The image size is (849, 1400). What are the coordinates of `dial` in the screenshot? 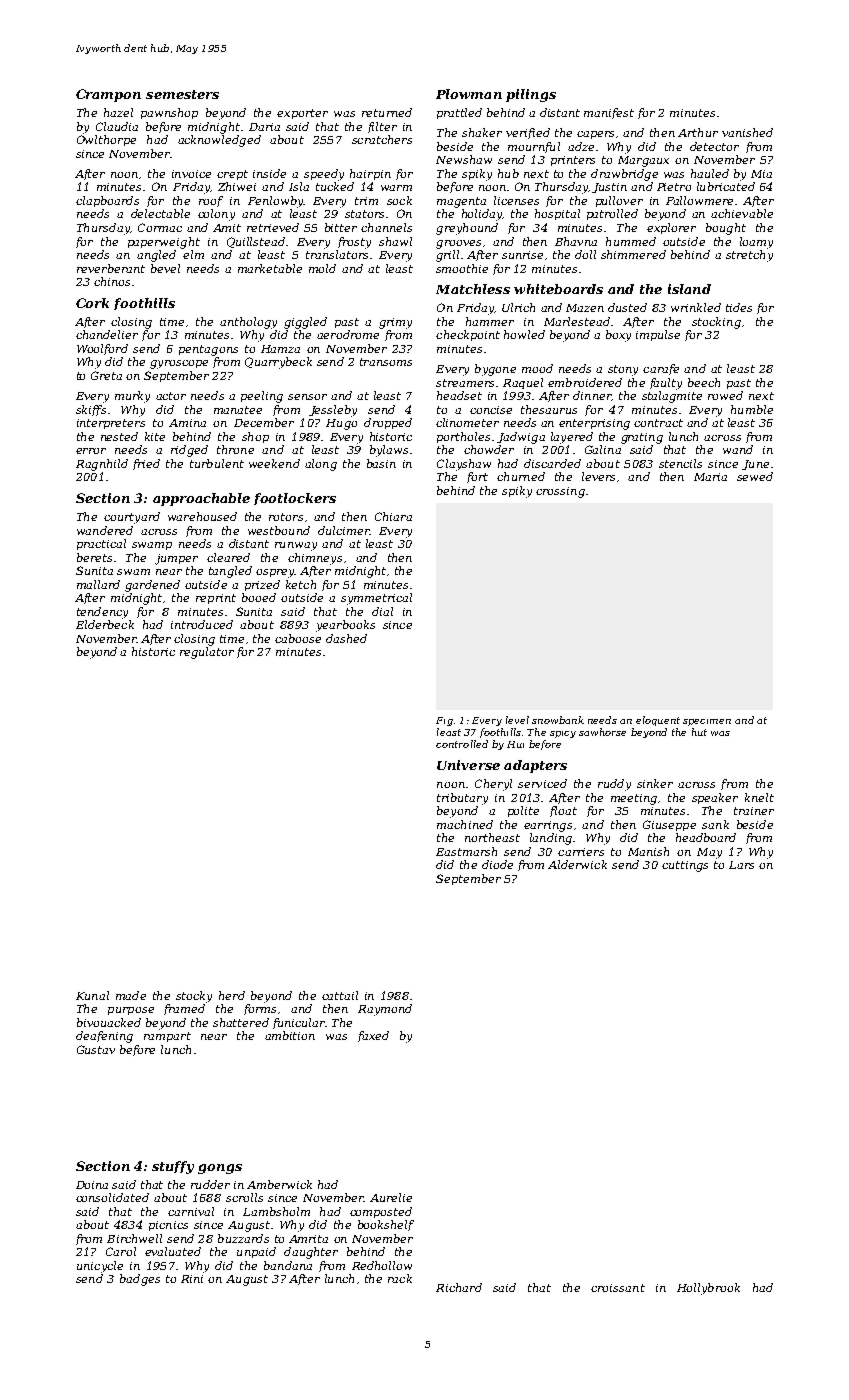 It's located at (382, 611).
